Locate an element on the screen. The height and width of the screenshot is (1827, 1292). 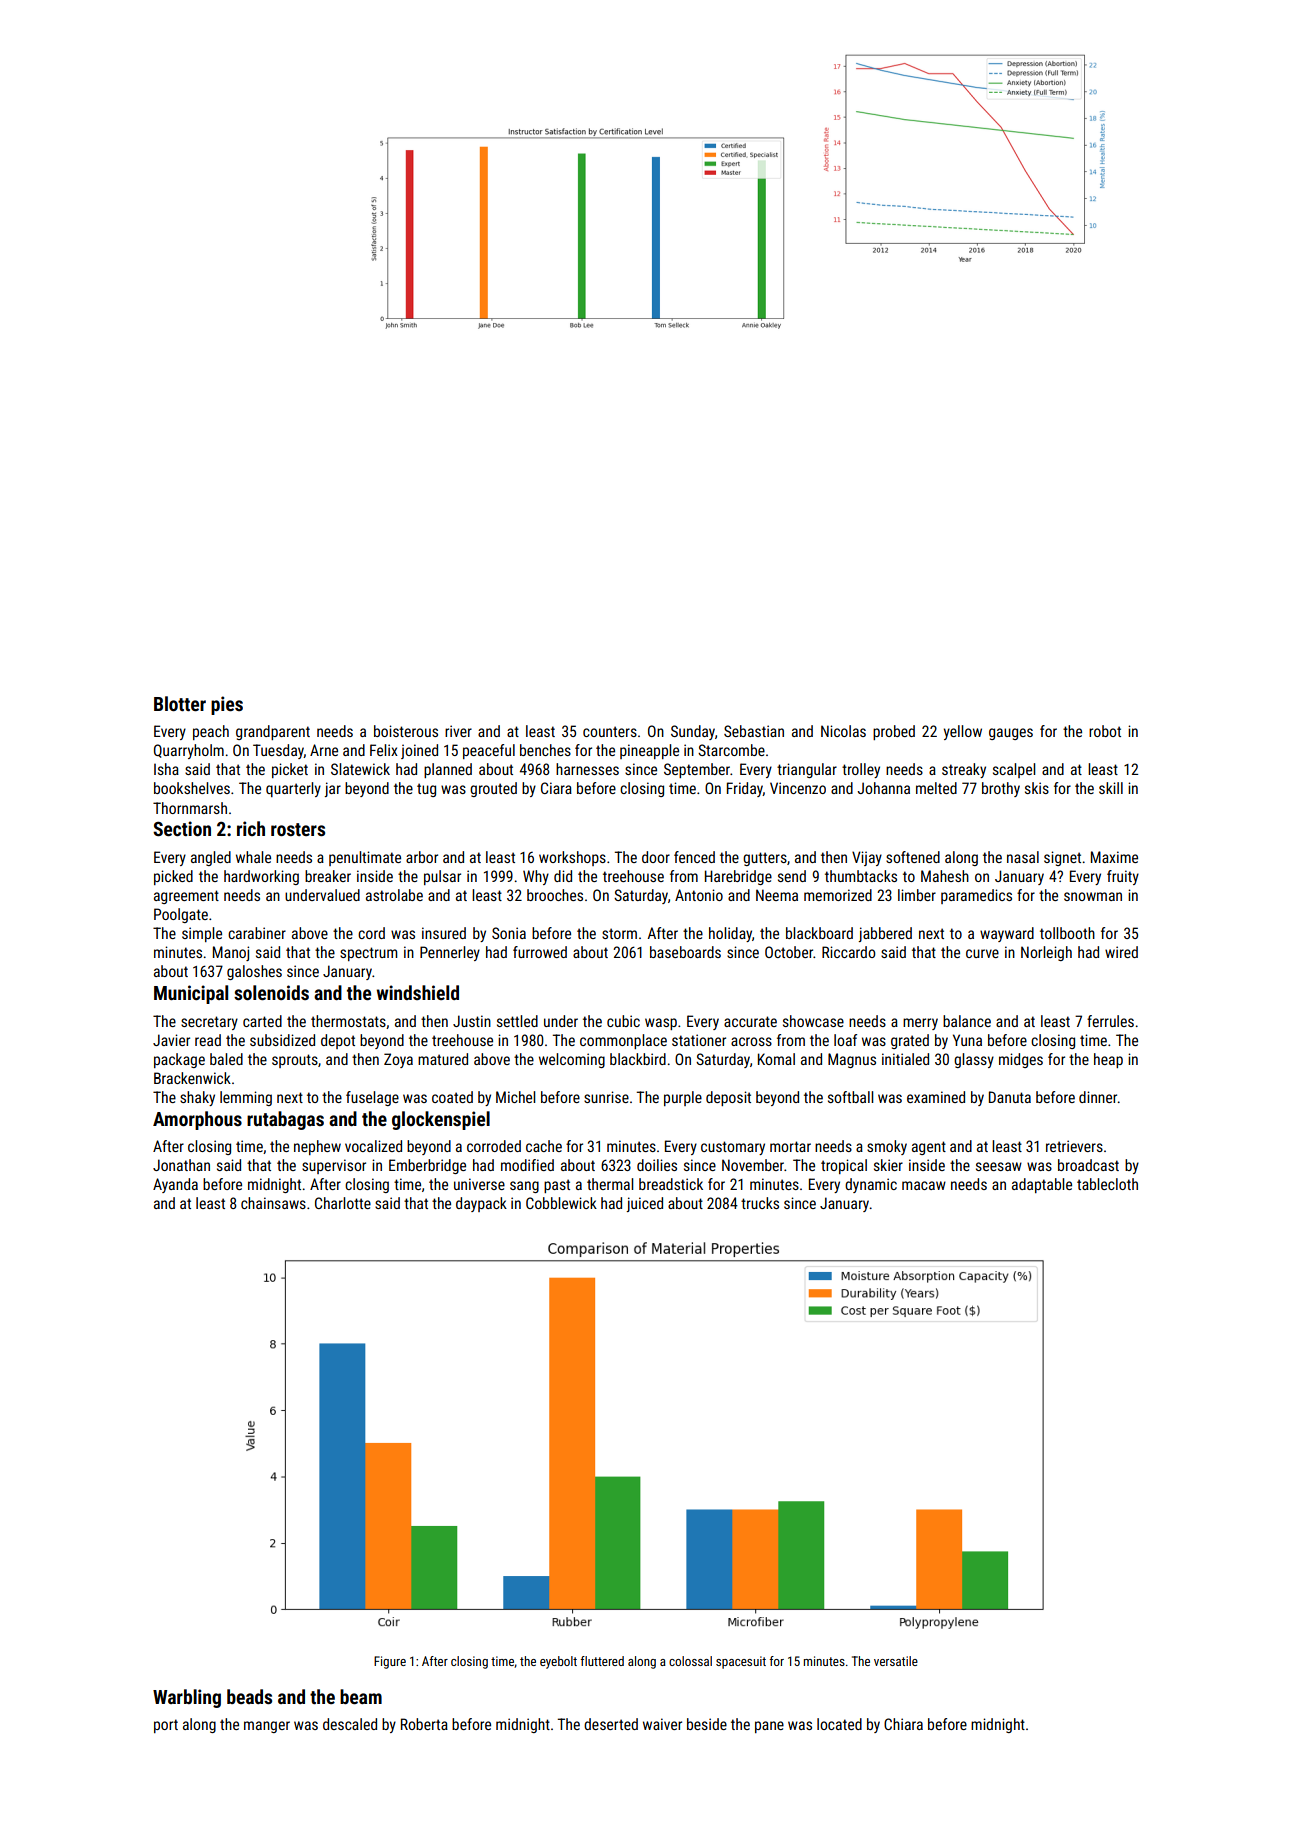
pane is located at coordinates (769, 1727).
